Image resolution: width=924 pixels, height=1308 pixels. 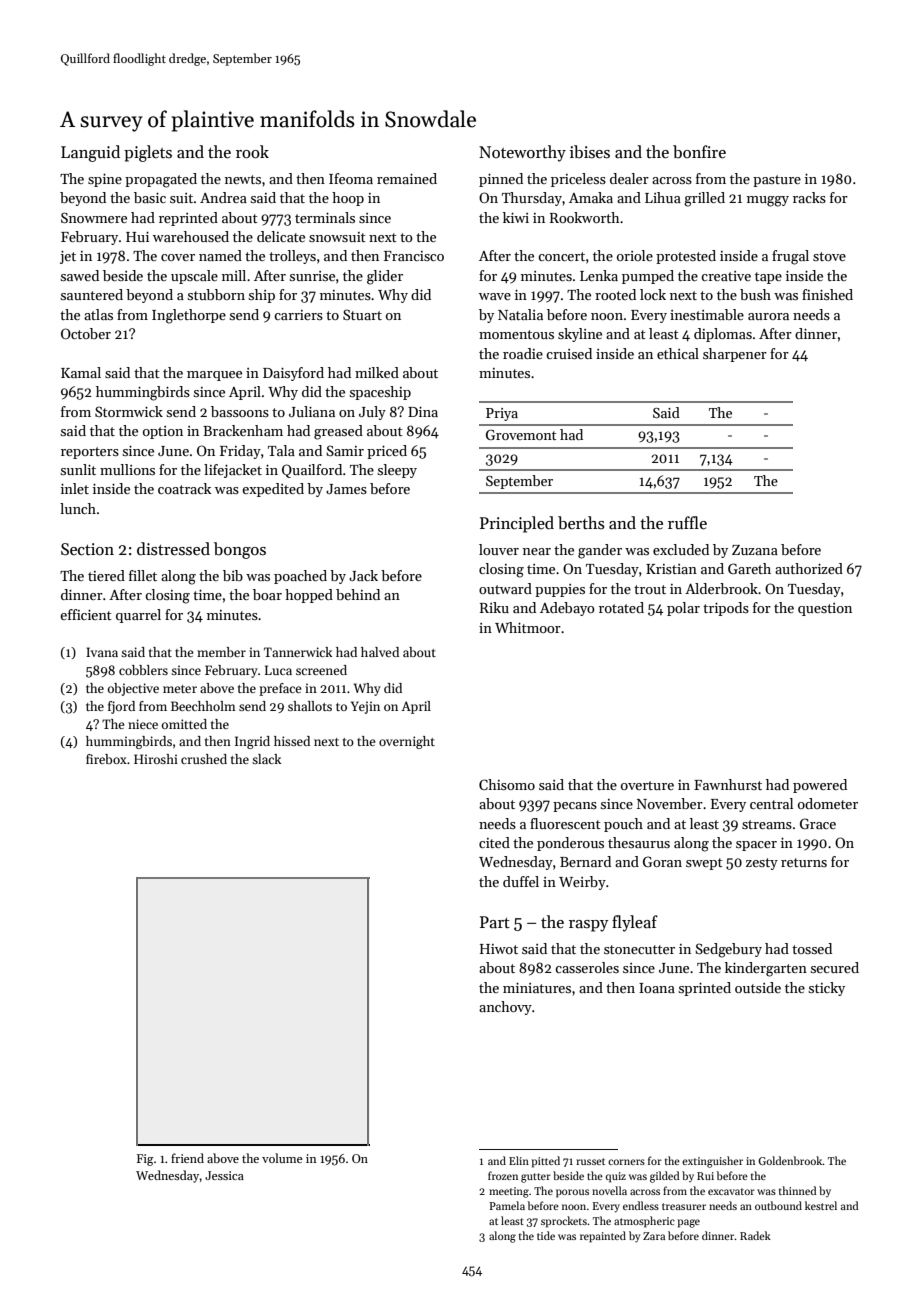 What do you see at coordinates (156, 759) in the image?
I see `Hiroshi` at bounding box center [156, 759].
